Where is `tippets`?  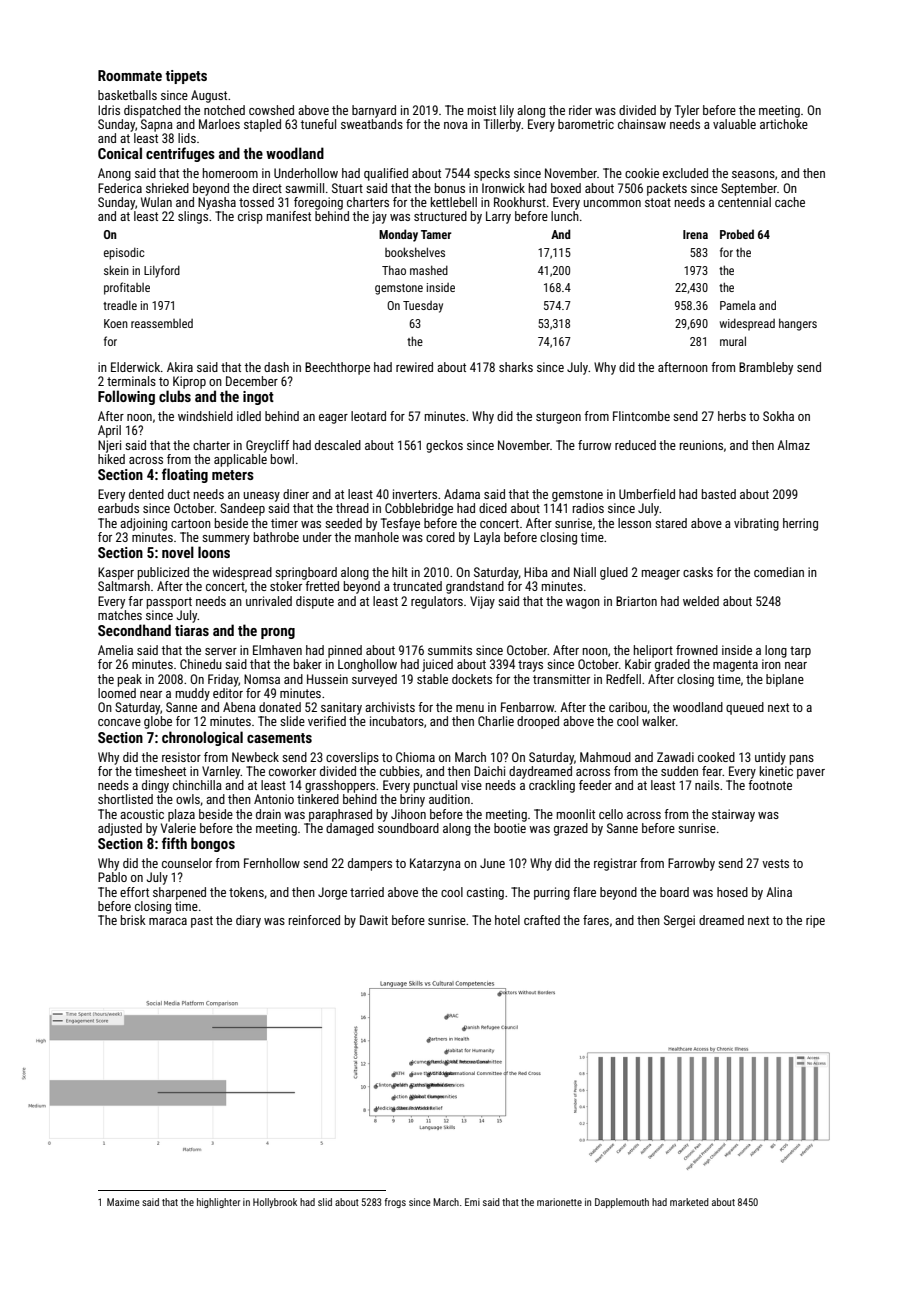 tippets is located at coordinates (186, 77).
